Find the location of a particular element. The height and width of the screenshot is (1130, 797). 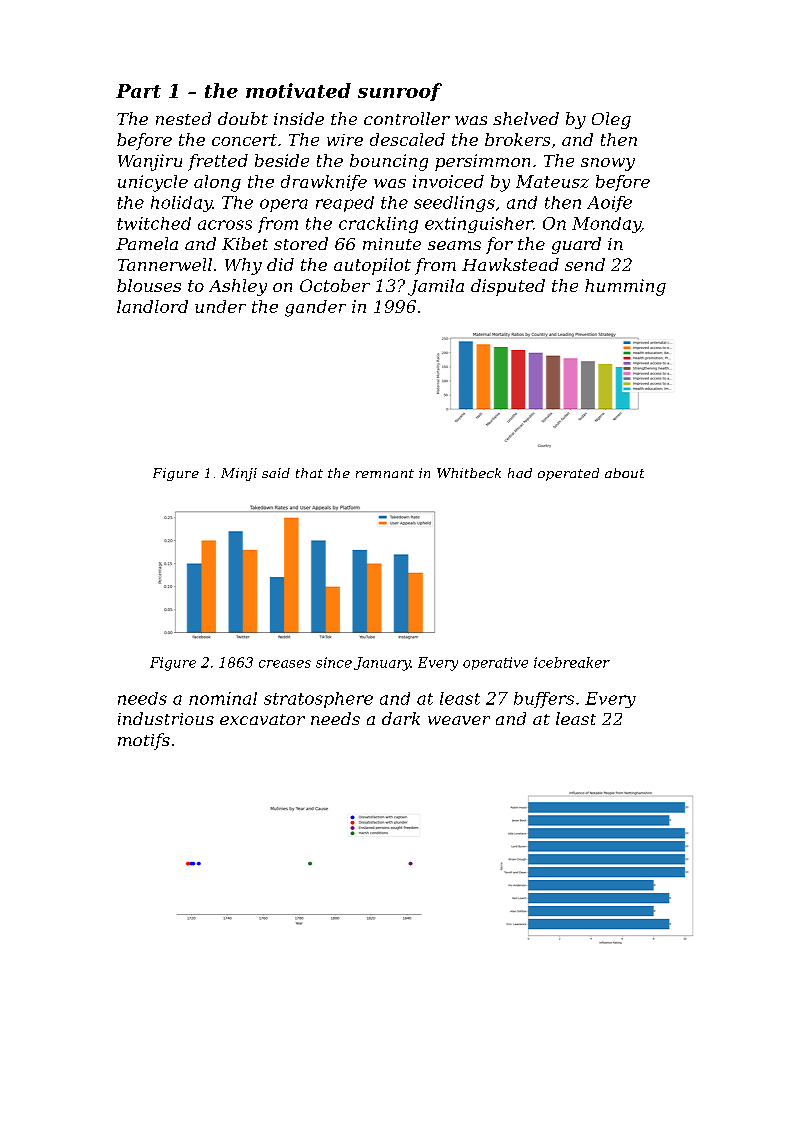

had is located at coordinates (520, 473).
